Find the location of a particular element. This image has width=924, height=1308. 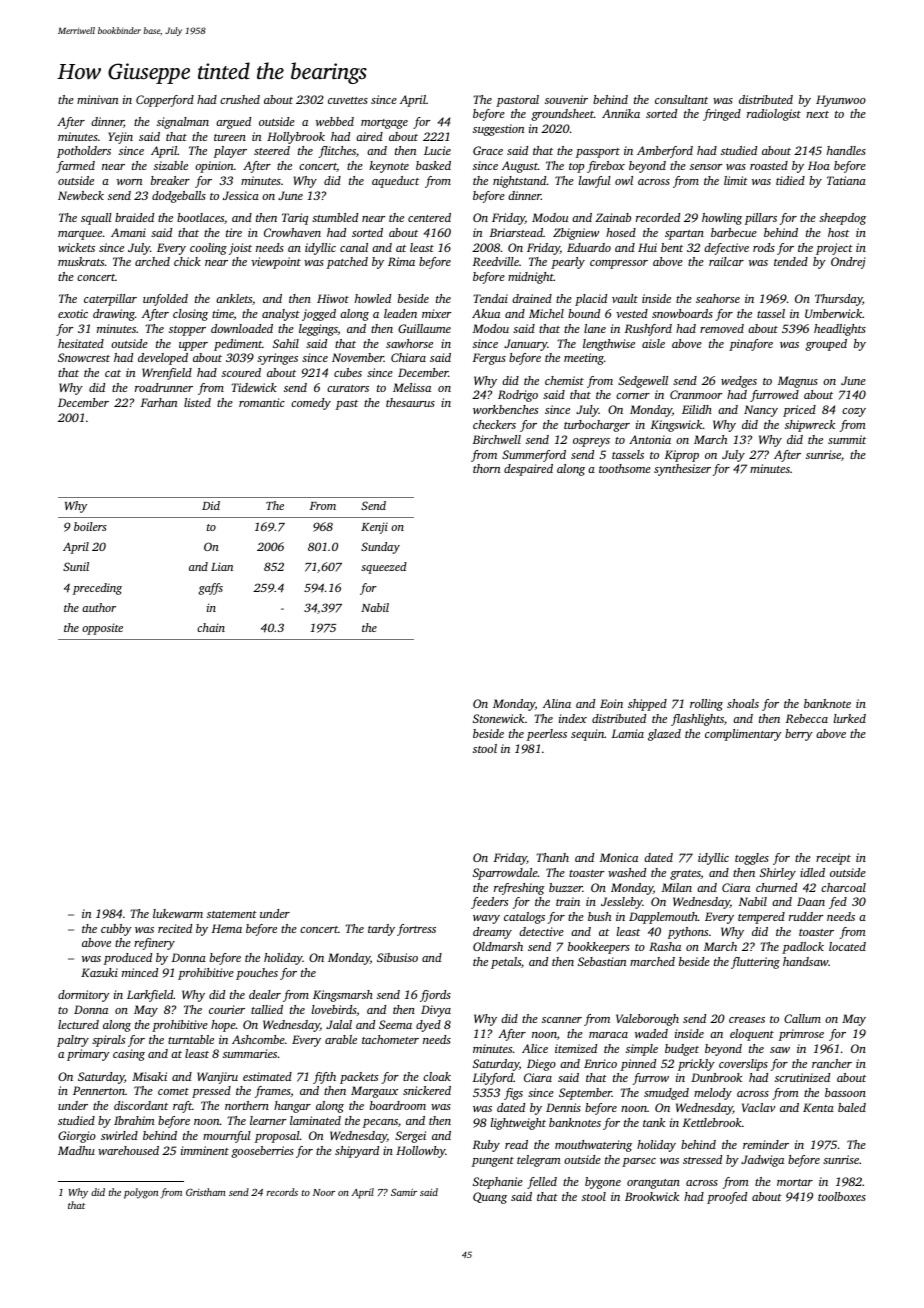

cuvettes is located at coordinates (348, 100).
